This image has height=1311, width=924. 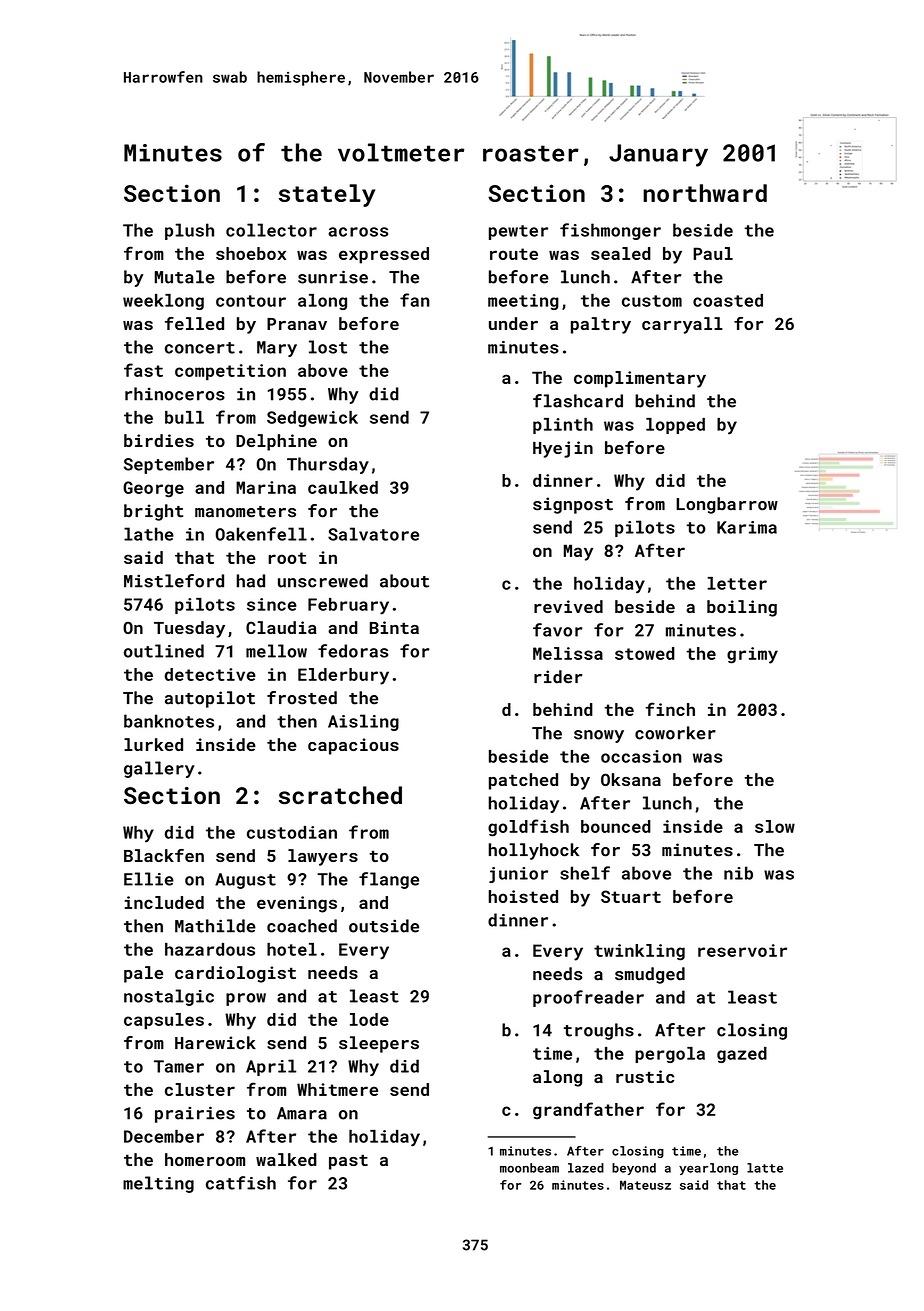 I want to click on across, so click(x=358, y=232).
